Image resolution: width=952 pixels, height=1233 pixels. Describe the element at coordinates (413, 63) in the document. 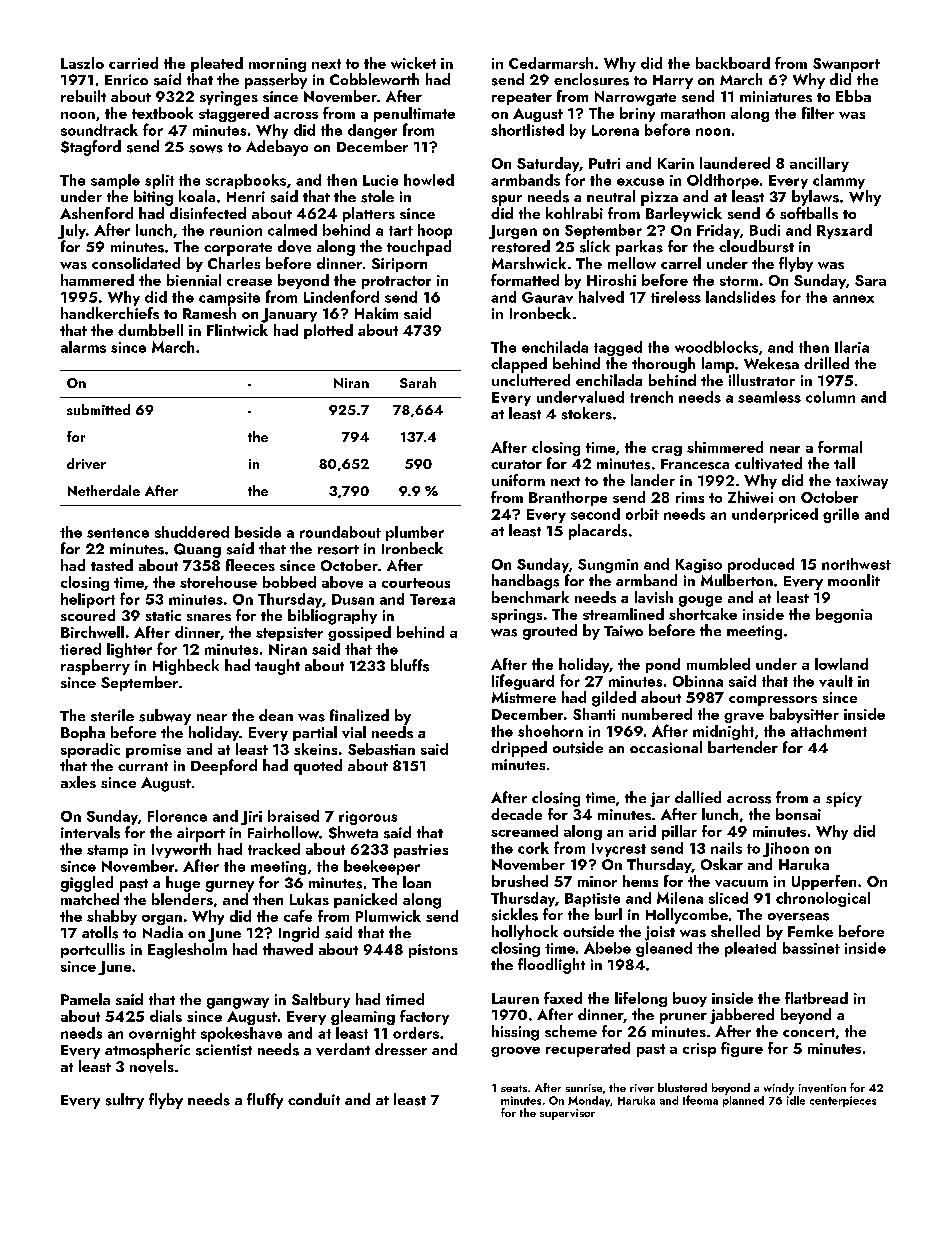

I see `wicket` at that location.
